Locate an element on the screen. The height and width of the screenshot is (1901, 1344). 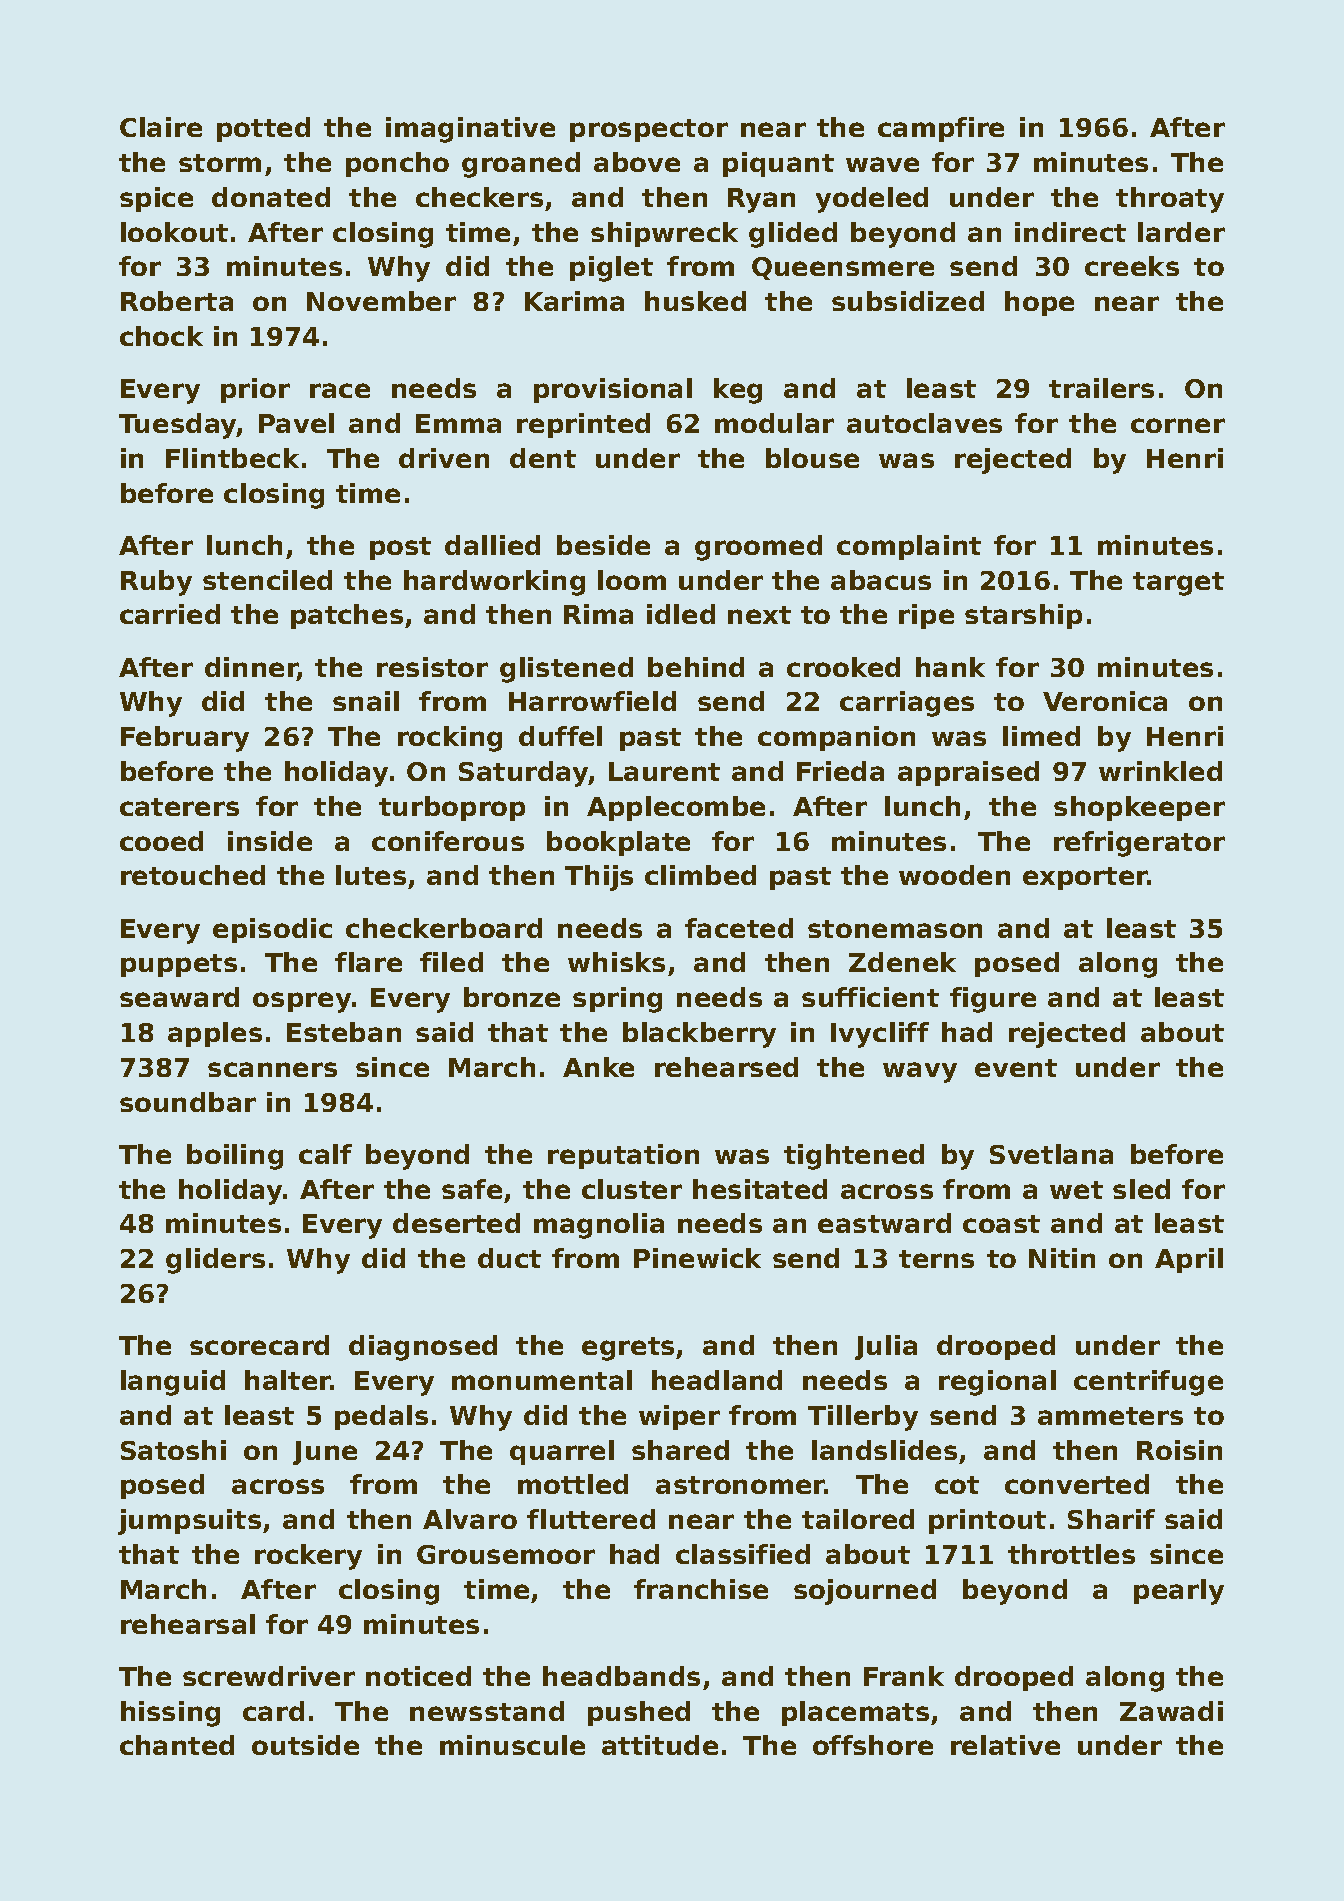
Ruby is located at coordinates (156, 583).
